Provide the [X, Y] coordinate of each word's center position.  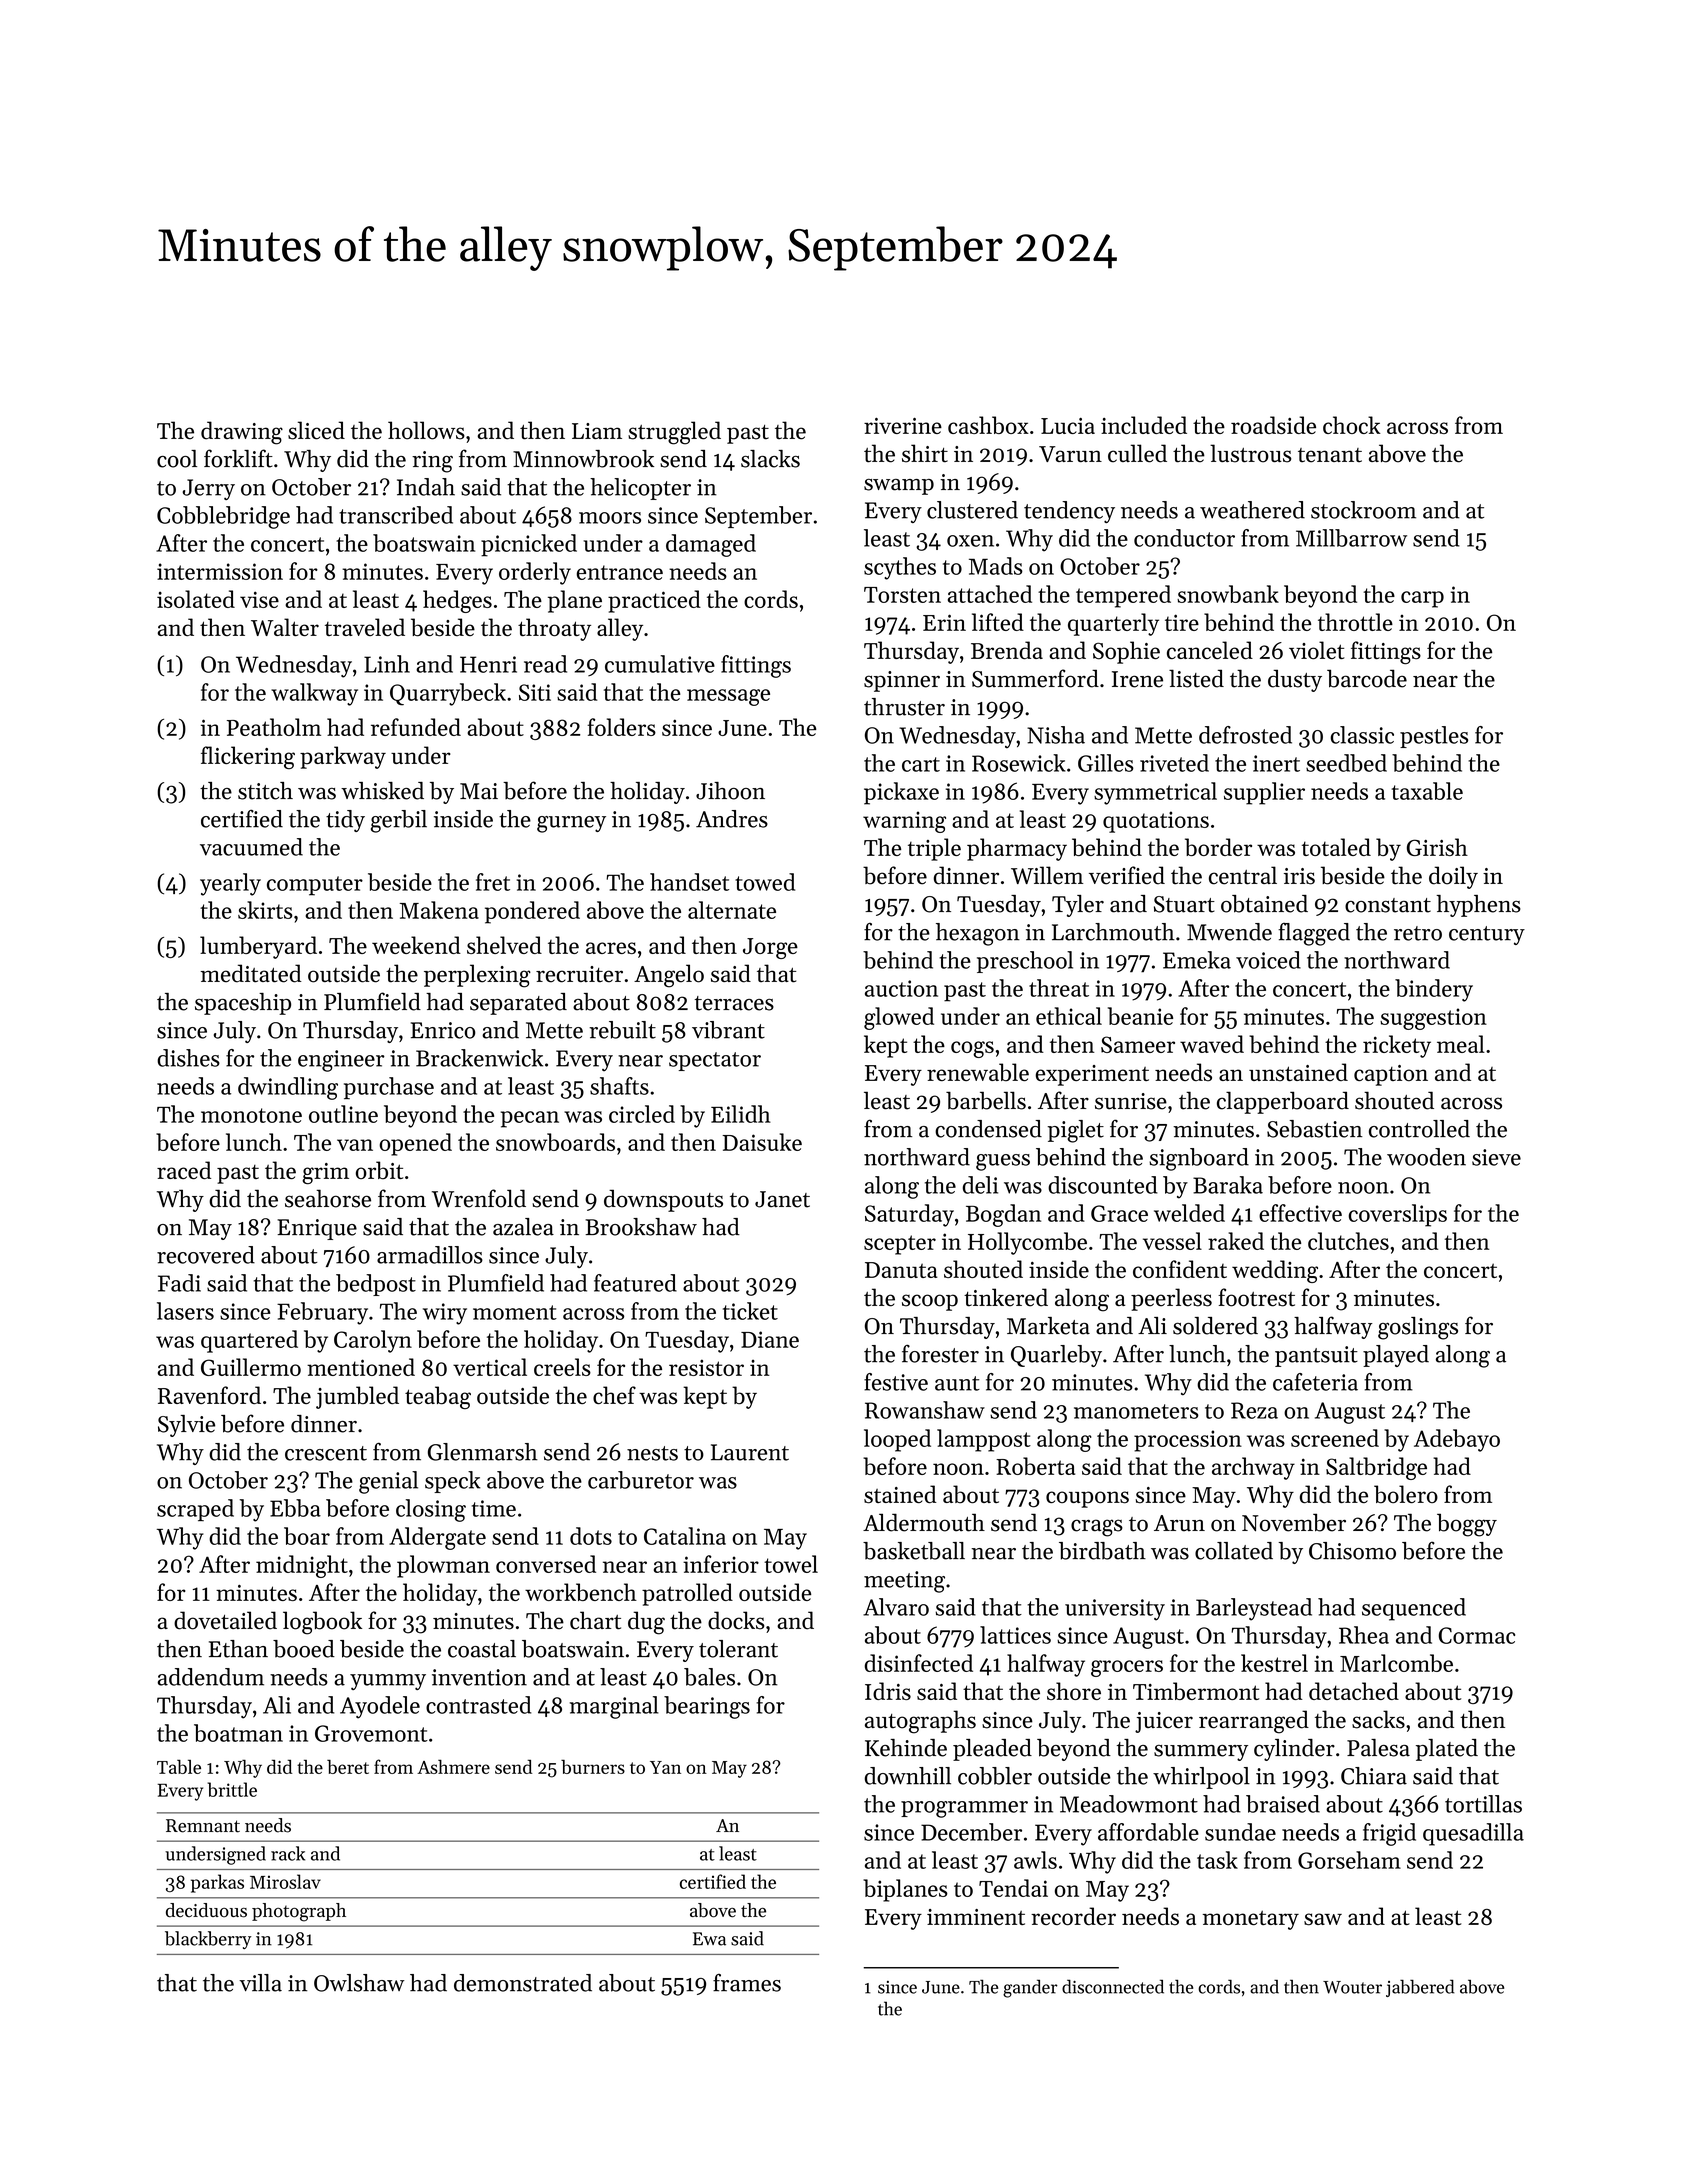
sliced [316, 430]
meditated [251, 973]
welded [1189, 1213]
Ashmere [453, 1767]
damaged [711, 545]
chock [1352, 425]
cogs [972, 1049]
